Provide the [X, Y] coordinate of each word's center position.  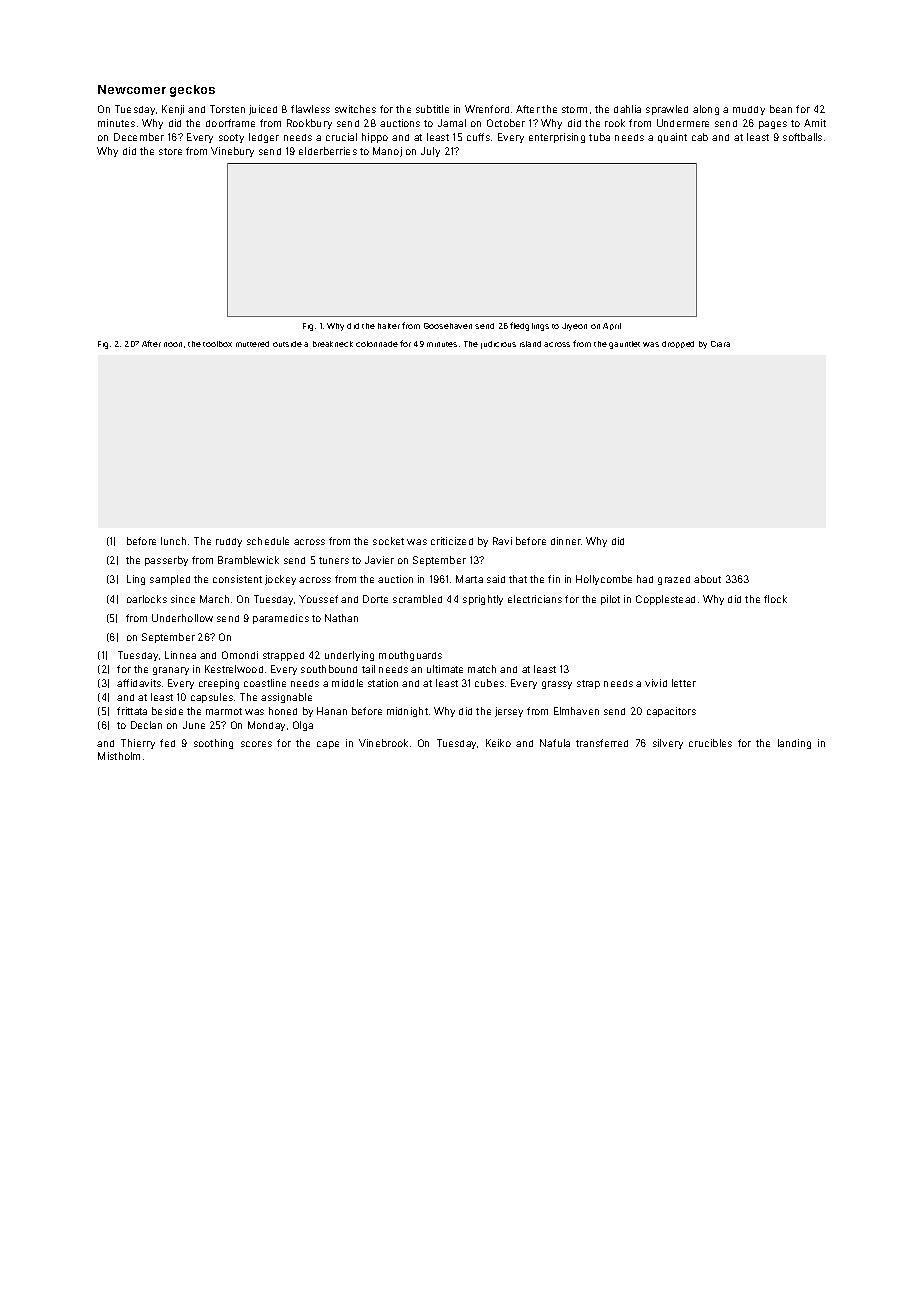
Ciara [720, 344]
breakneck [333, 344]
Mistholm [119, 756]
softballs [802, 137]
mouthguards [410, 656]
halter [389, 326]
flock [775, 599]
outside [287, 344]
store [170, 151]
